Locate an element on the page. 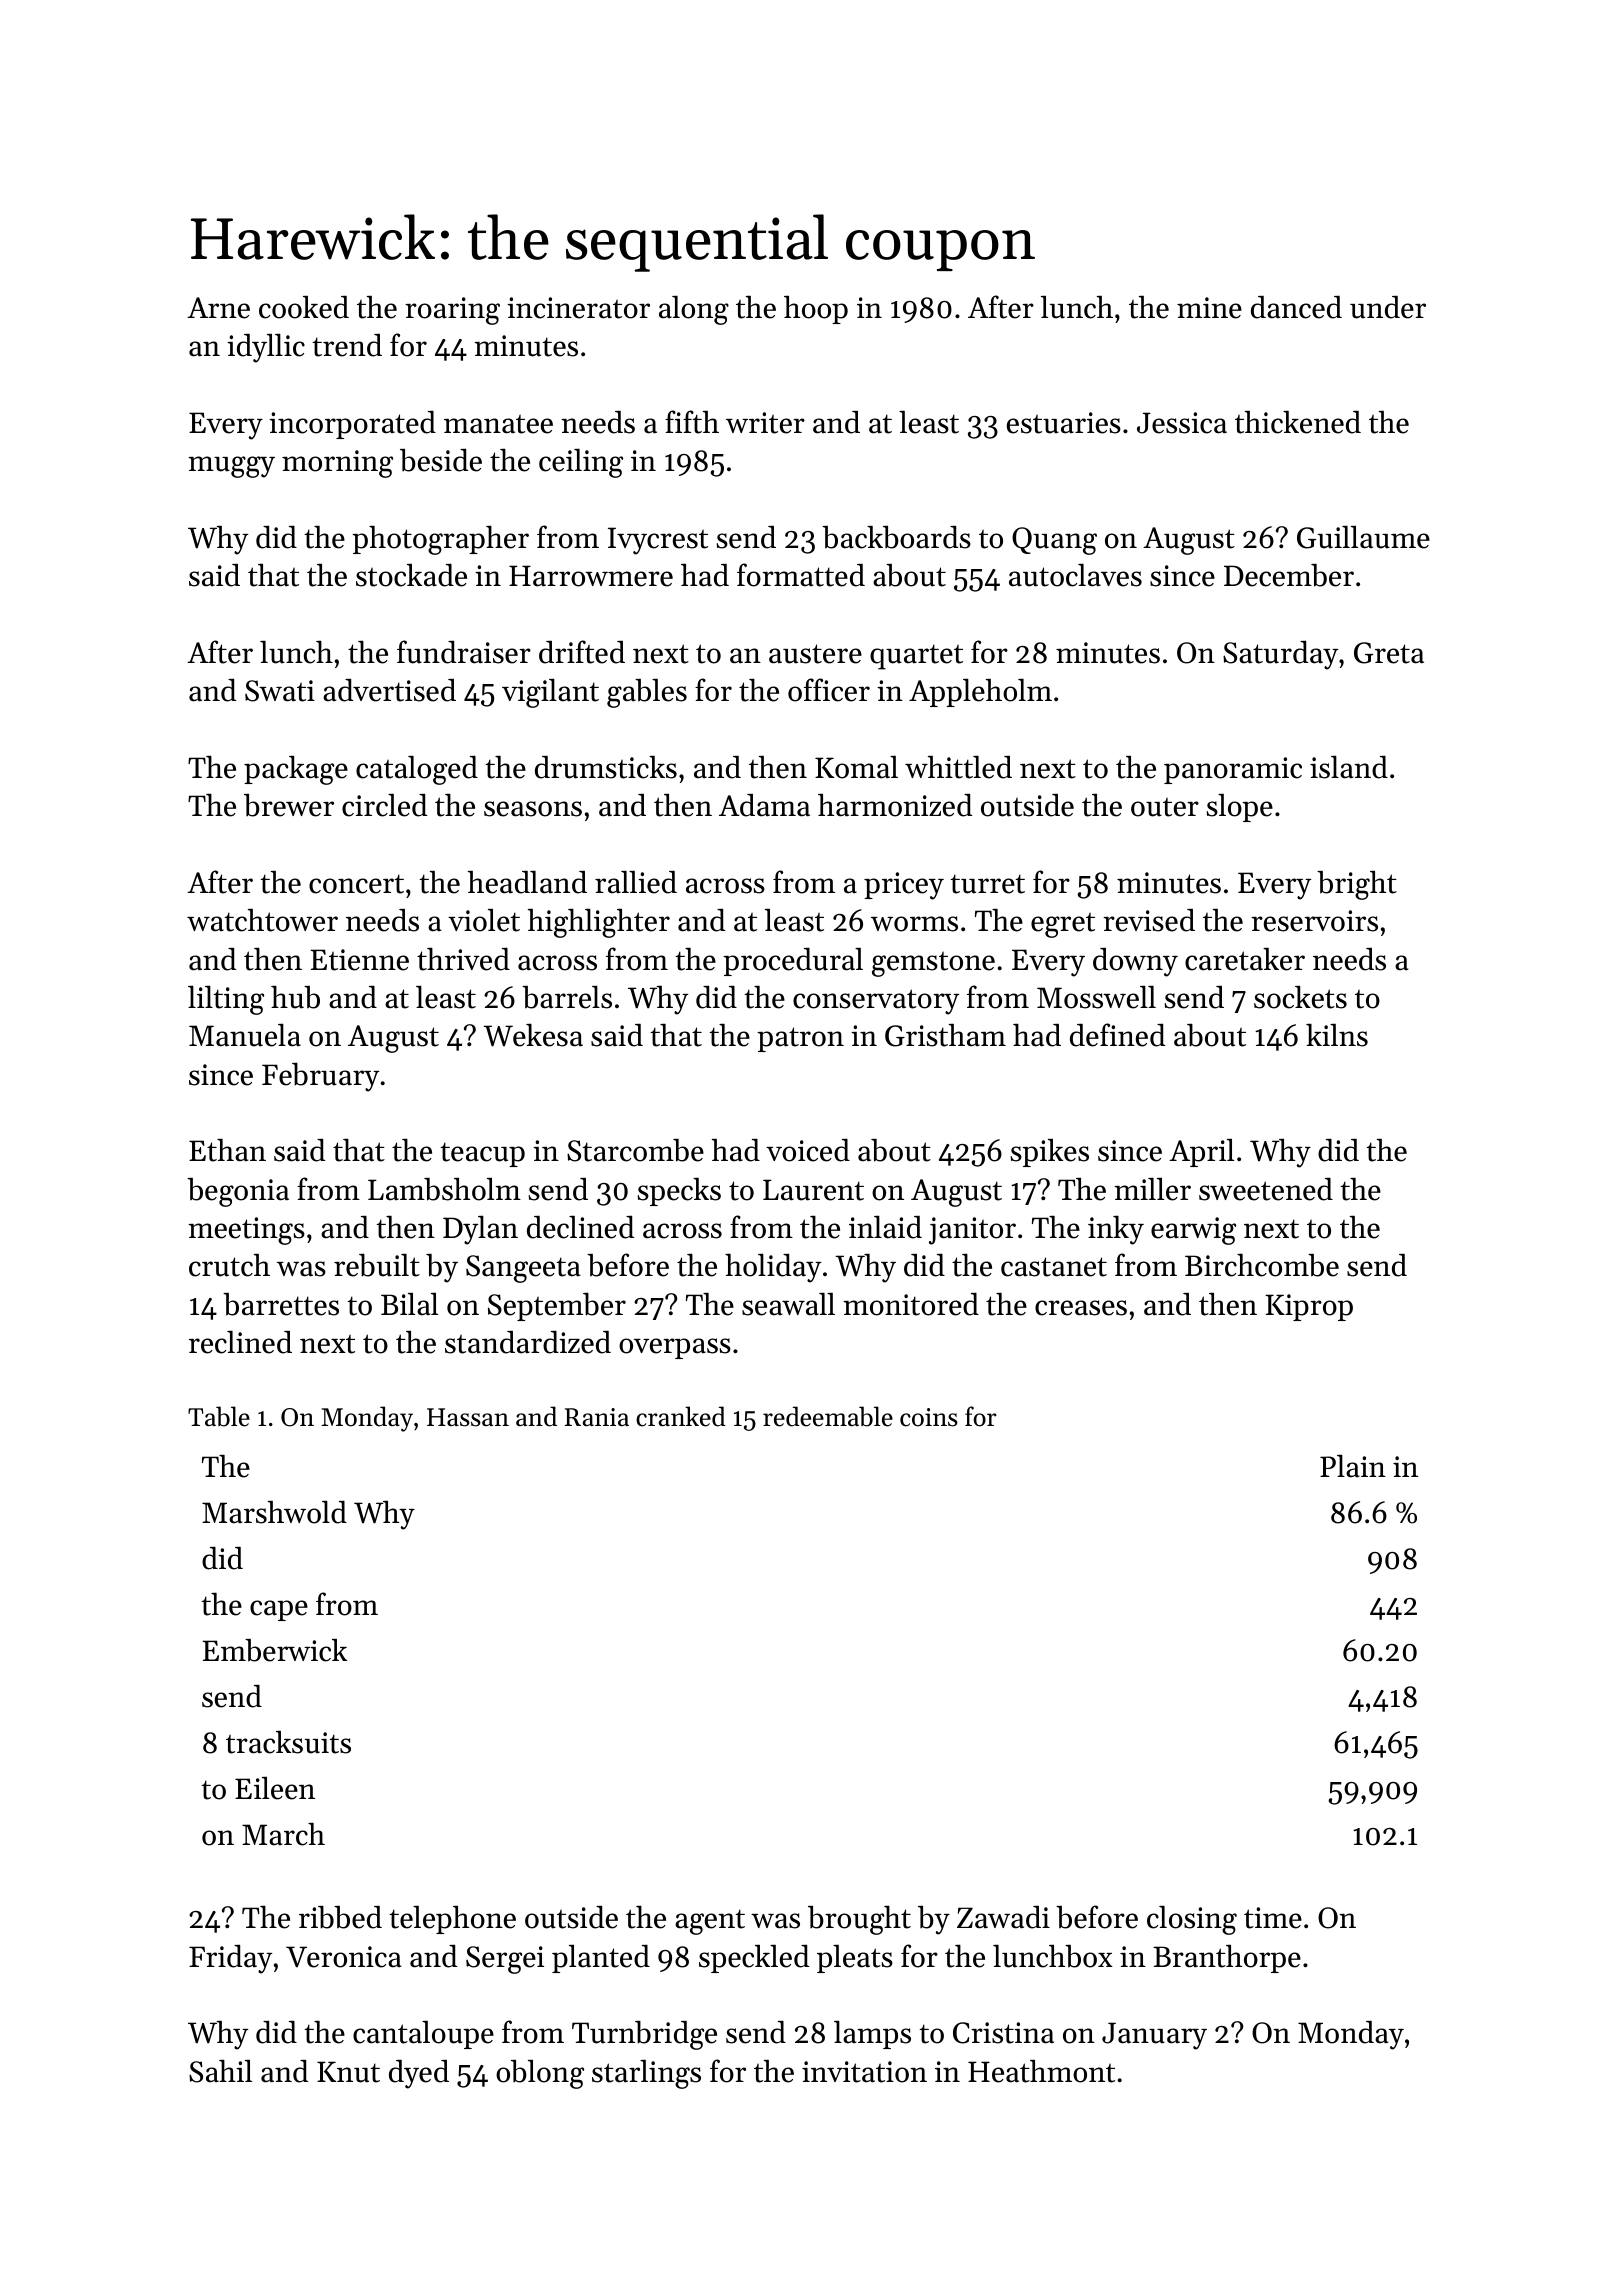 Image resolution: width=1620 pixels, height=2292 pixels. under is located at coordinates (1388, 307).
